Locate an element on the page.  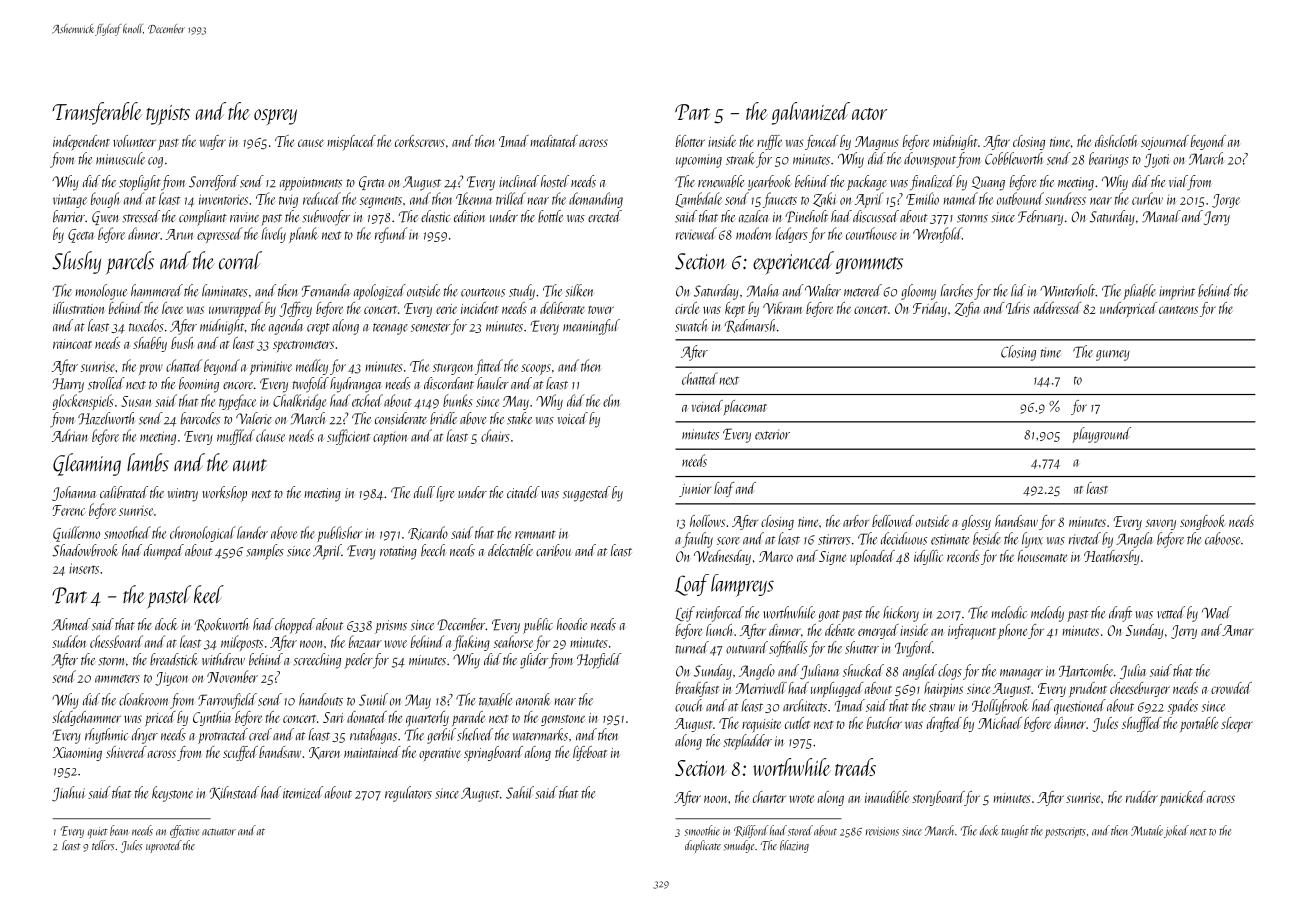
raincoat is located at coordinates (72, 344).
